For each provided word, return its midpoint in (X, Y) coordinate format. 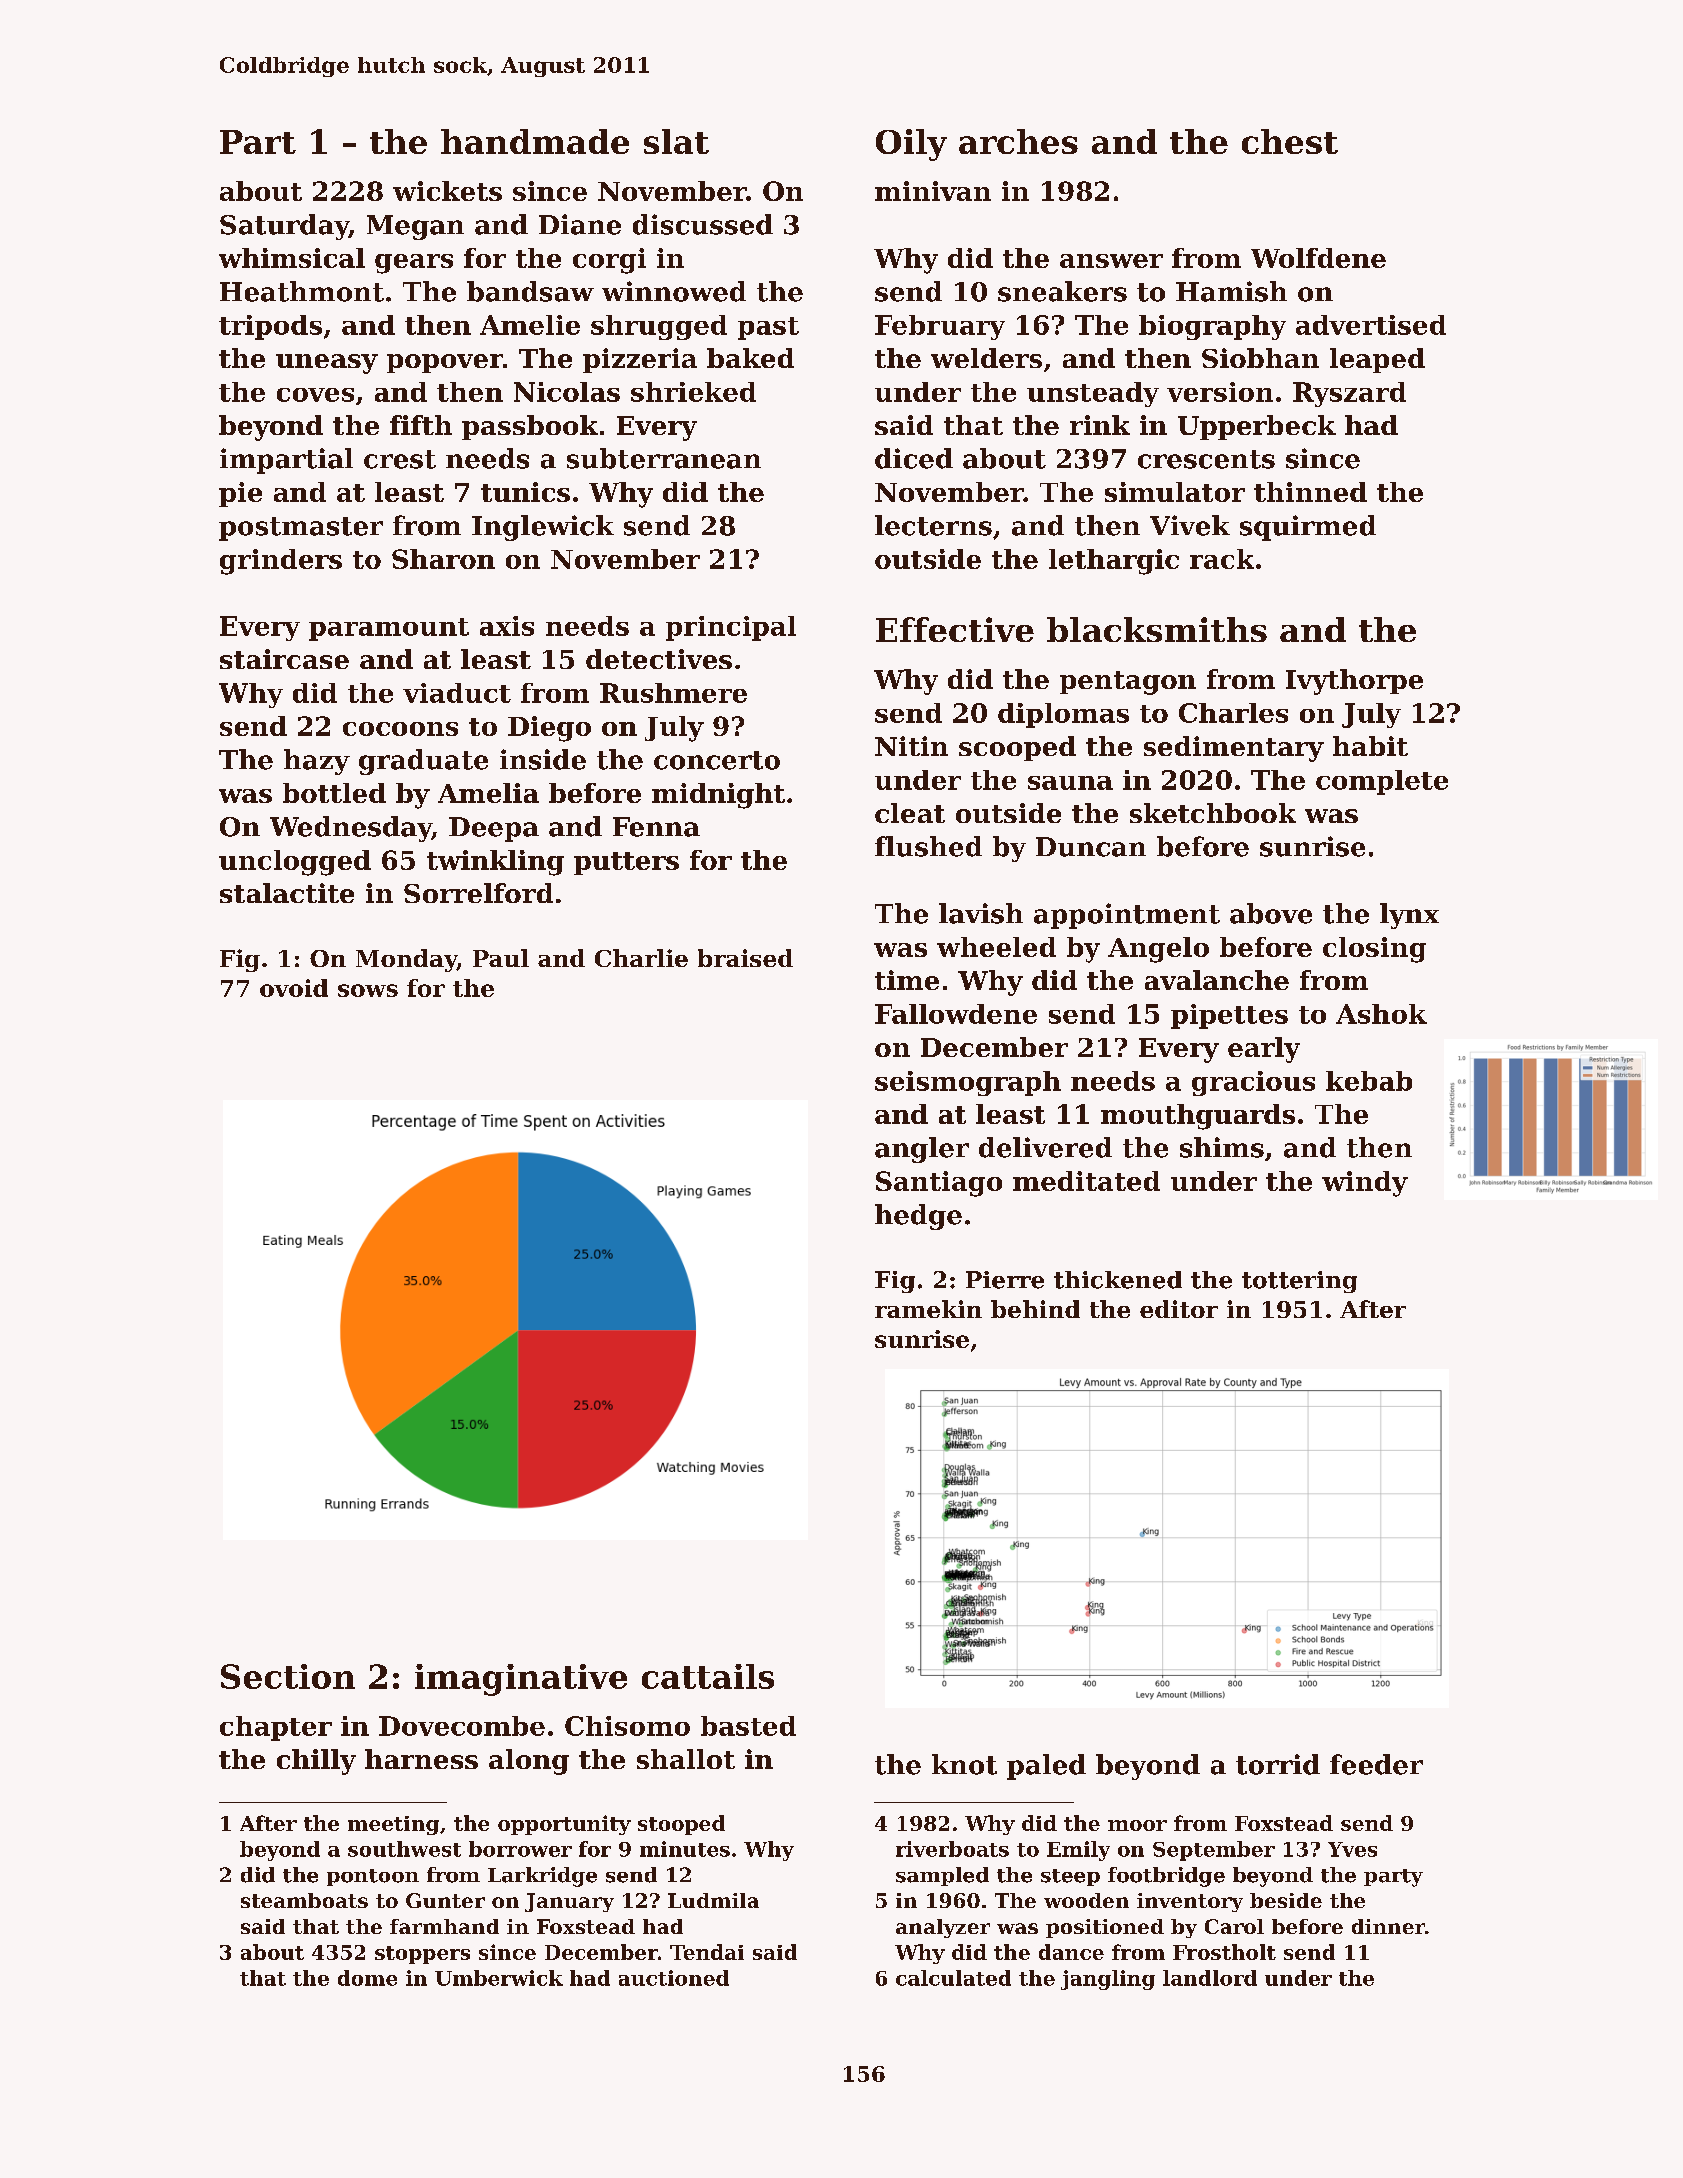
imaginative (521, 1680)
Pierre (1005, 1280)
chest (1290, 141)
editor (1179, 1309)
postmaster (301, 529)
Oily (911, 145)
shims (1222, 1147)
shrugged (659, 327)
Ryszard (1349, 394)
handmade (535, 141)
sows (368, 990)
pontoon (373, 1877)
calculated (953, 1978)
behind (1035, 1309)
